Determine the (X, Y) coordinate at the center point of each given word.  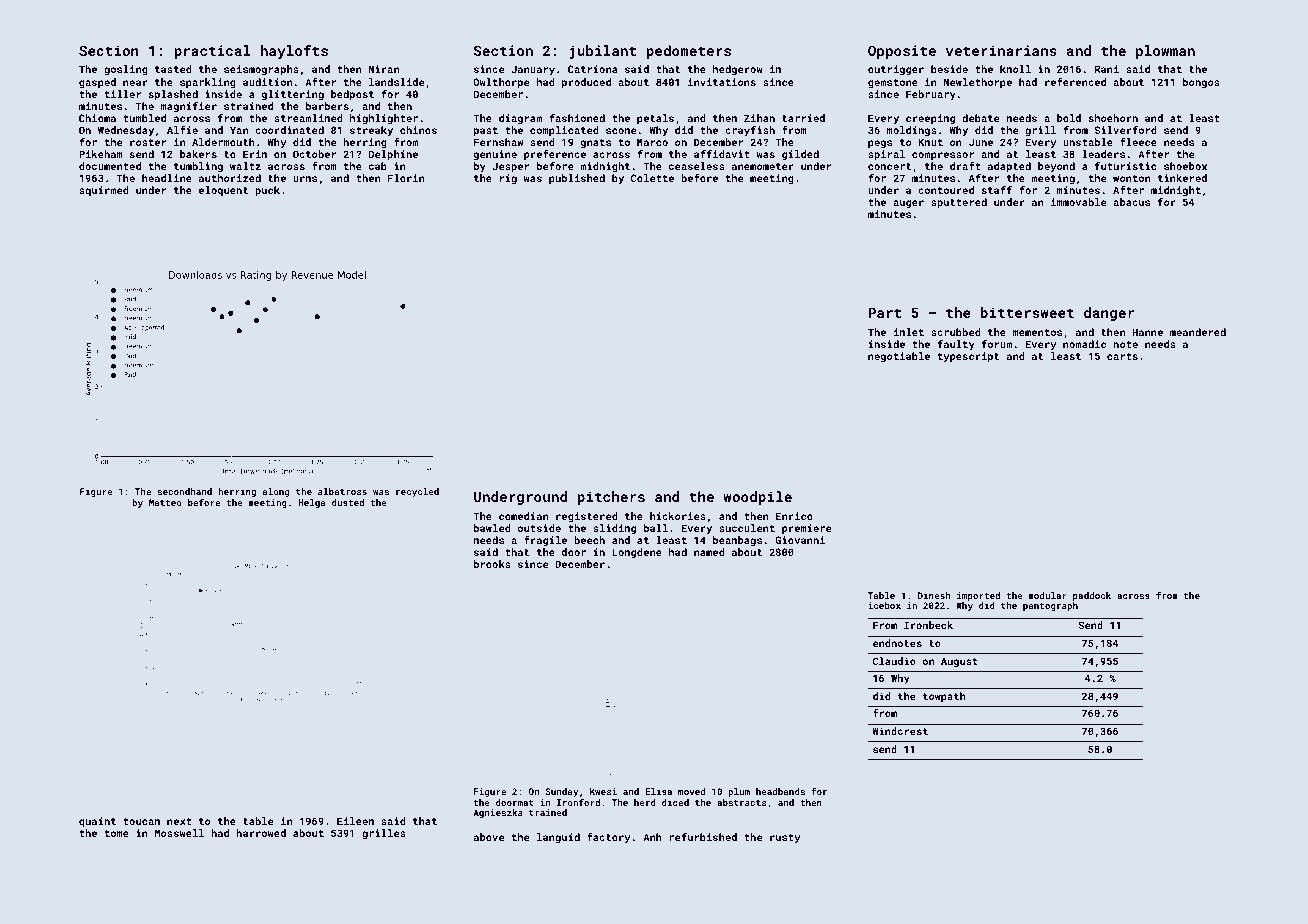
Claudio (894, 661)
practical (213, 52)
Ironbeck (928, 625)
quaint (97, 822)
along (276, 492)
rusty (785, 838)
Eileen (355, 821)
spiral (886, 155)
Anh (652, 837)
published (577, 179)
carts (1122, 356)
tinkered (1182, 178)
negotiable (899, 357)
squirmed (104, 191)
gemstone (893, 83)
